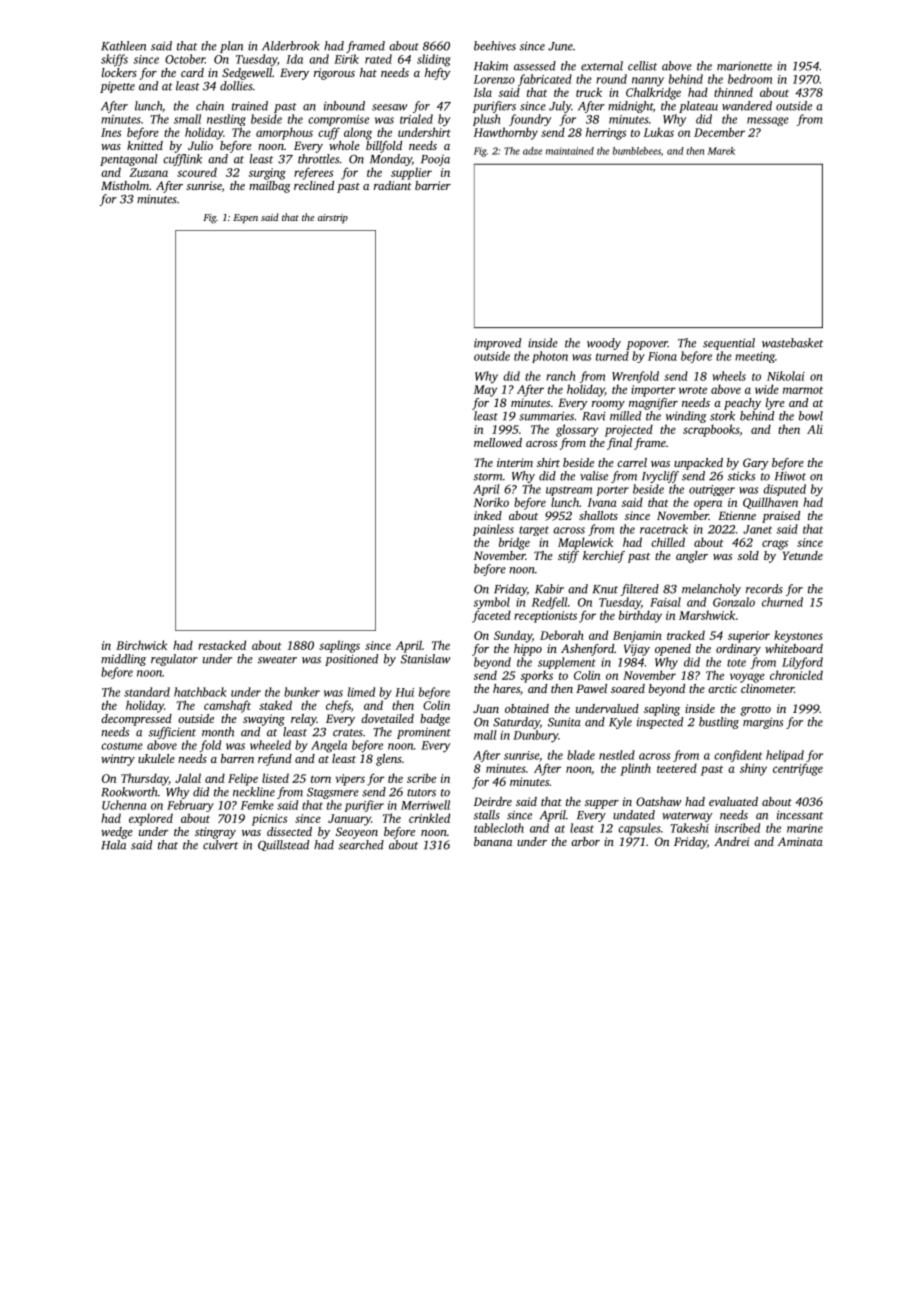 This page has width=924, height=1308. Describe the element at coordinates (585, 841) in the page. I see `arbor` at that location.
